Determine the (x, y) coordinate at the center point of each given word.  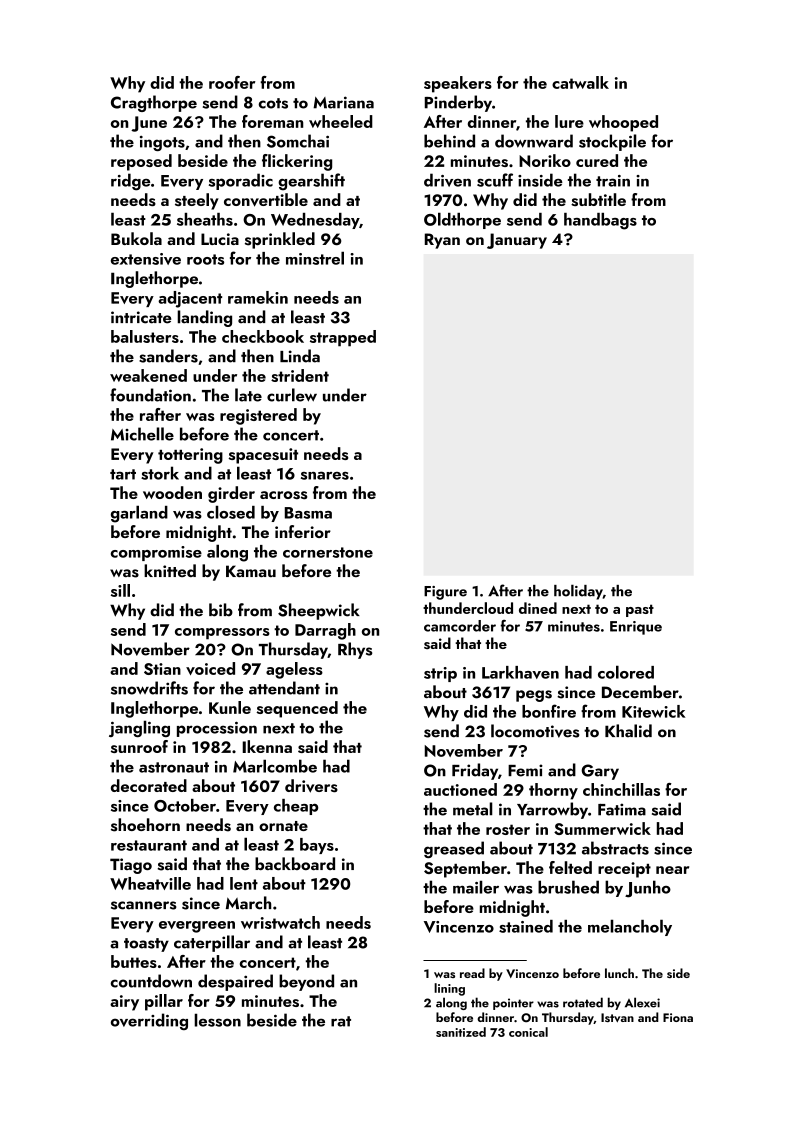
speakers (458, 84)
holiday (578, 592)
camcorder (460, 626)
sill (120, 590)
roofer (232, 82)
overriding (149, 1021)
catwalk (580, 82)
